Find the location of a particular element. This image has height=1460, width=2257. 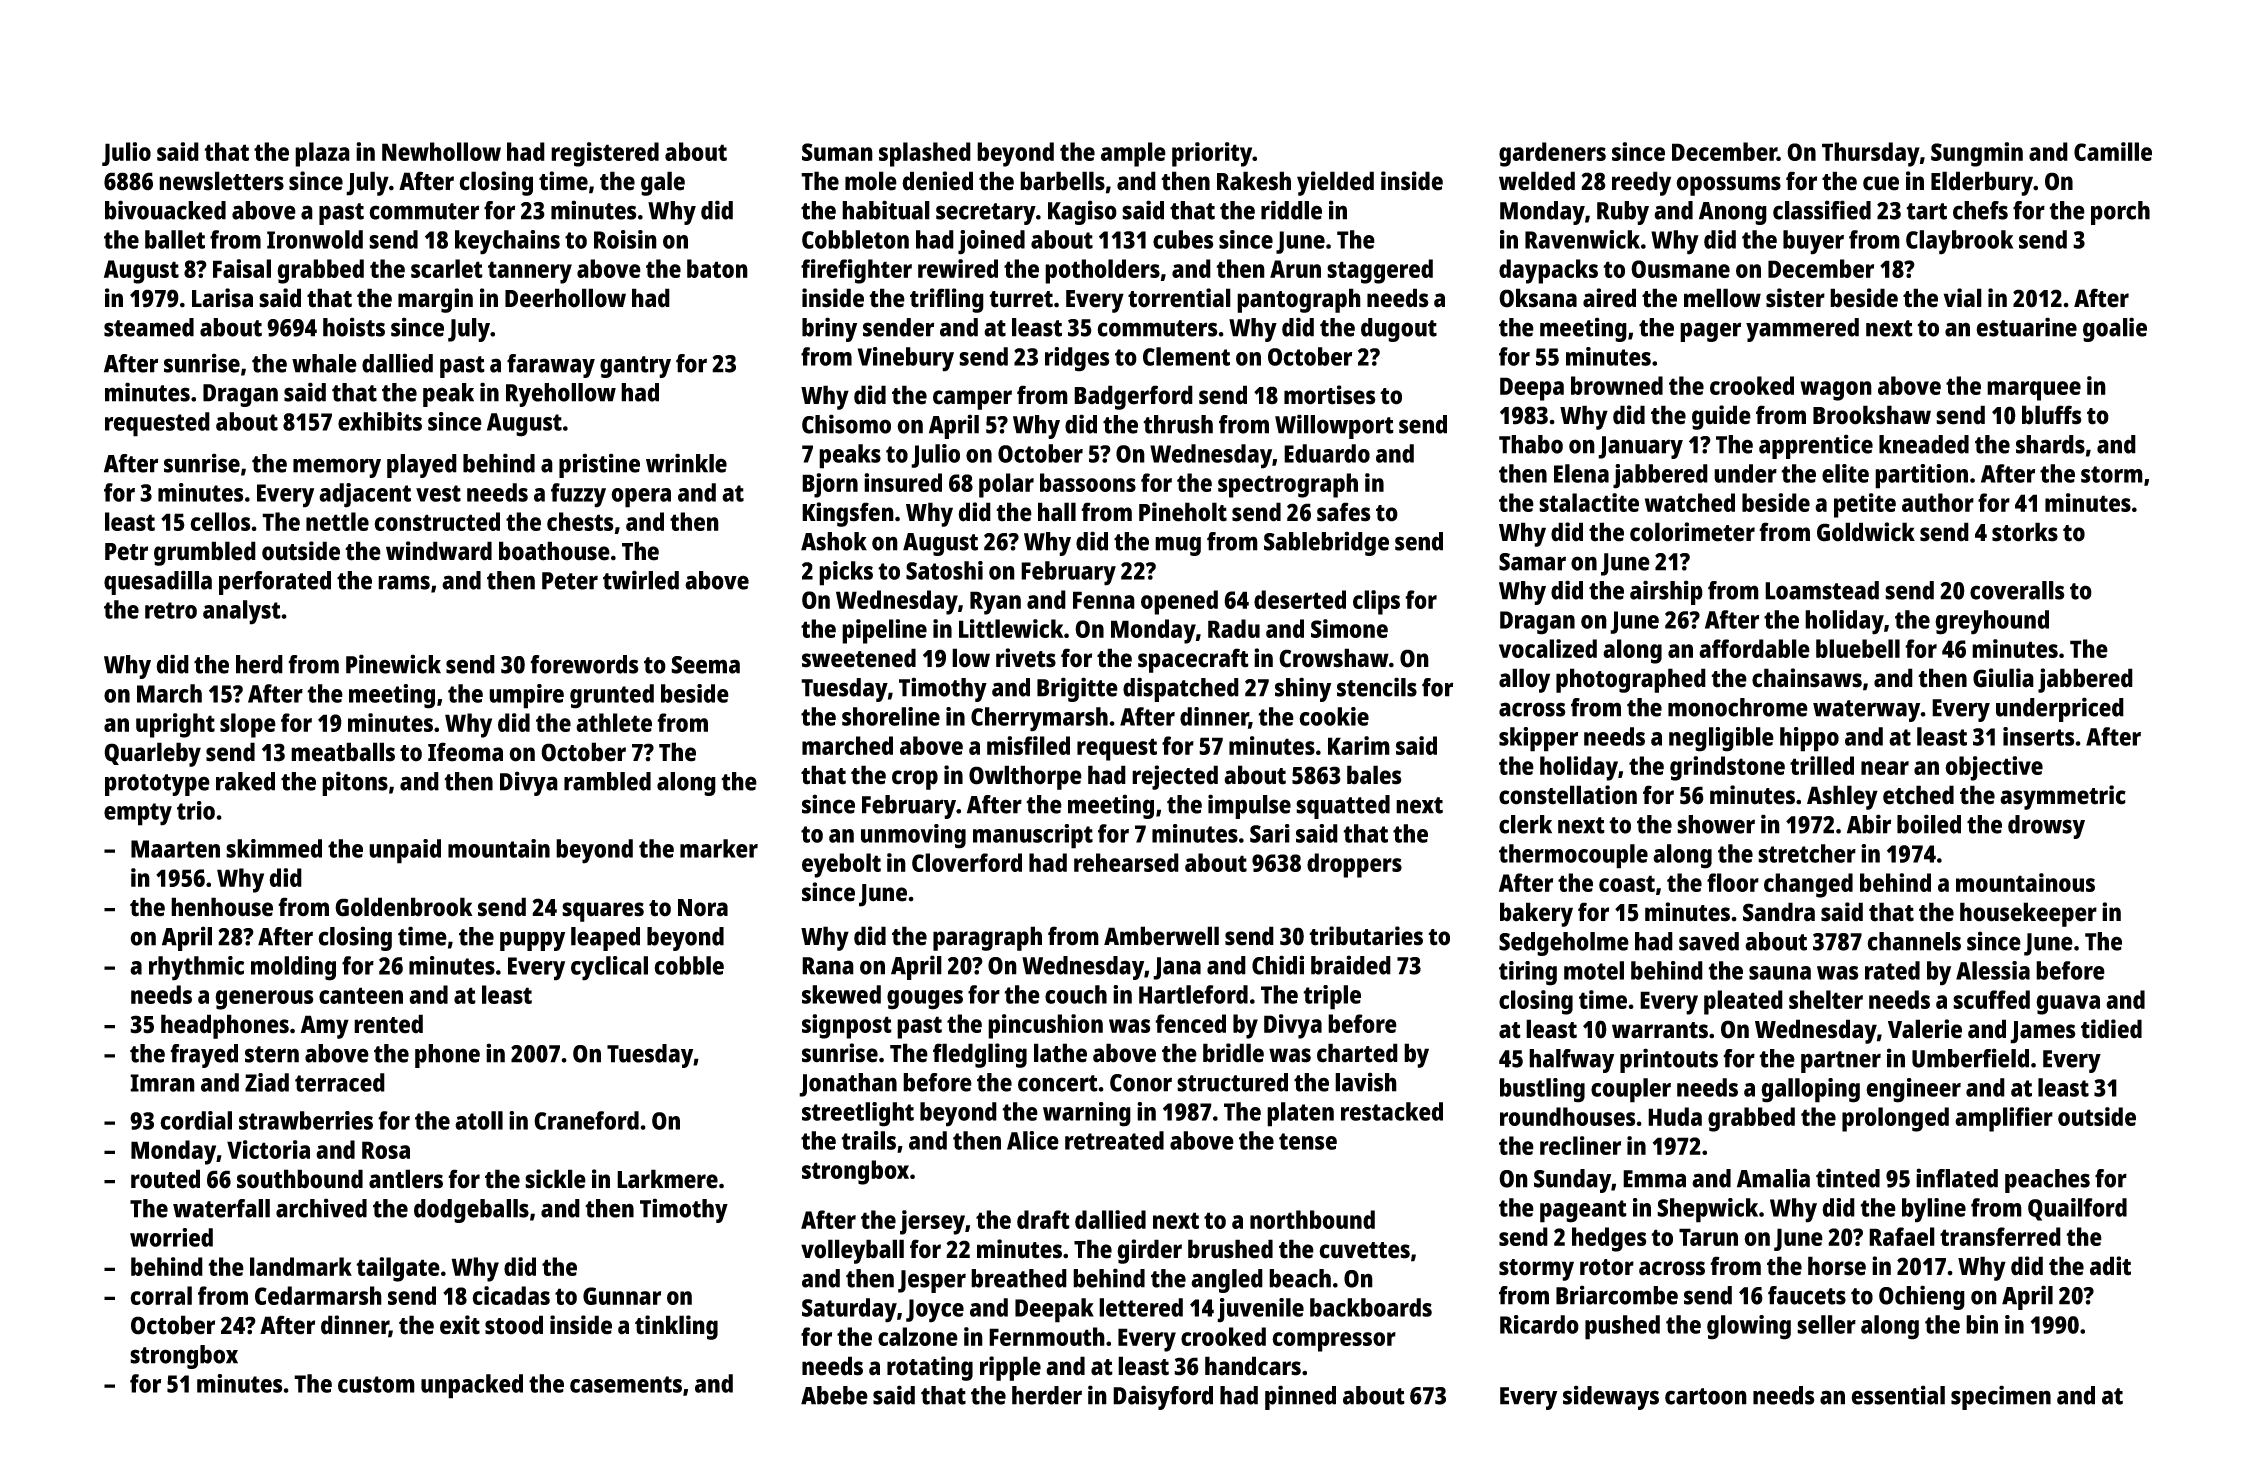

mortises is located at coordinates (1330, 395).
